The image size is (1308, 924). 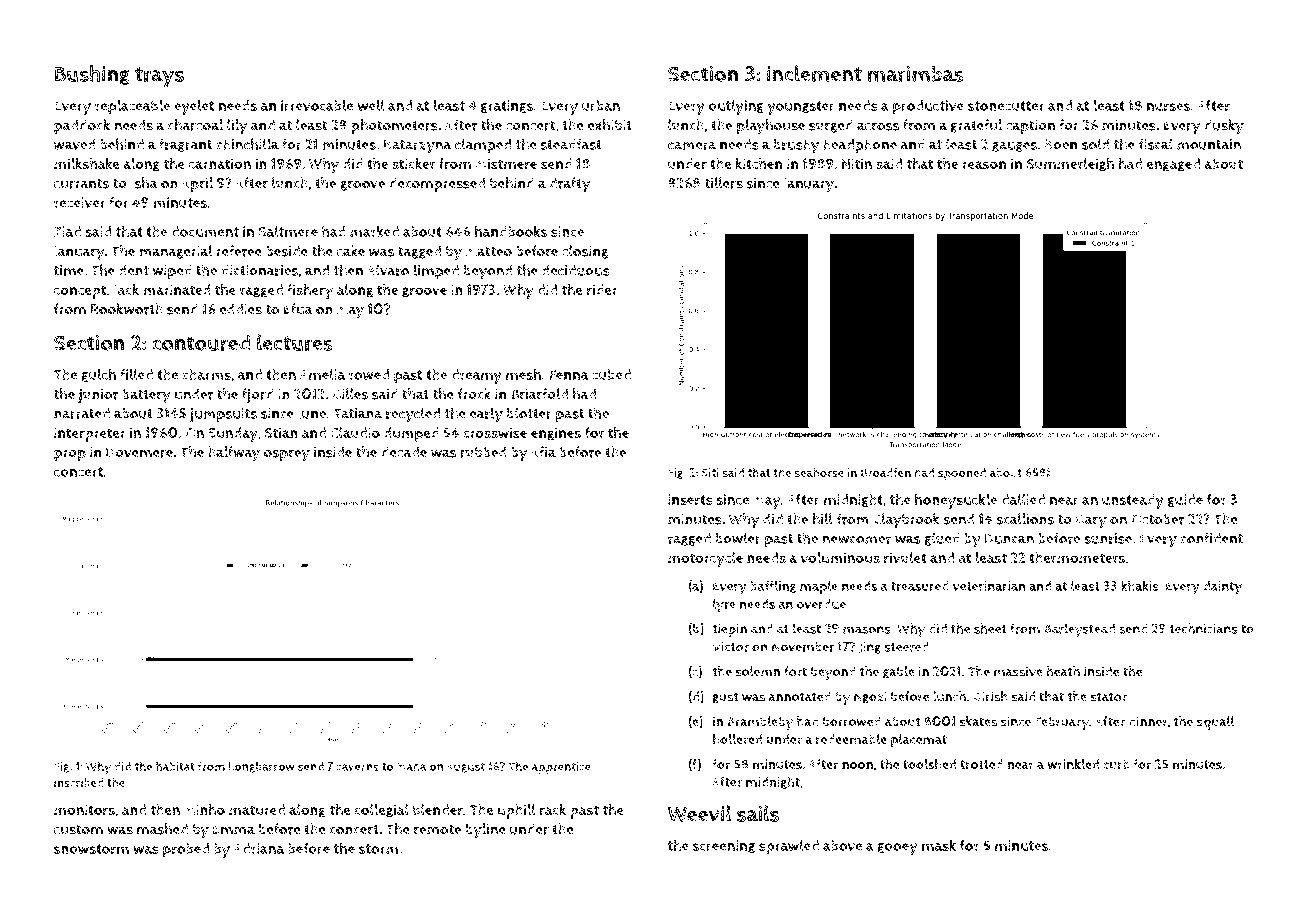 What do you see at coordinates (569, 185) in the document?
I see `drafty` at bounding box center [569, 185].
